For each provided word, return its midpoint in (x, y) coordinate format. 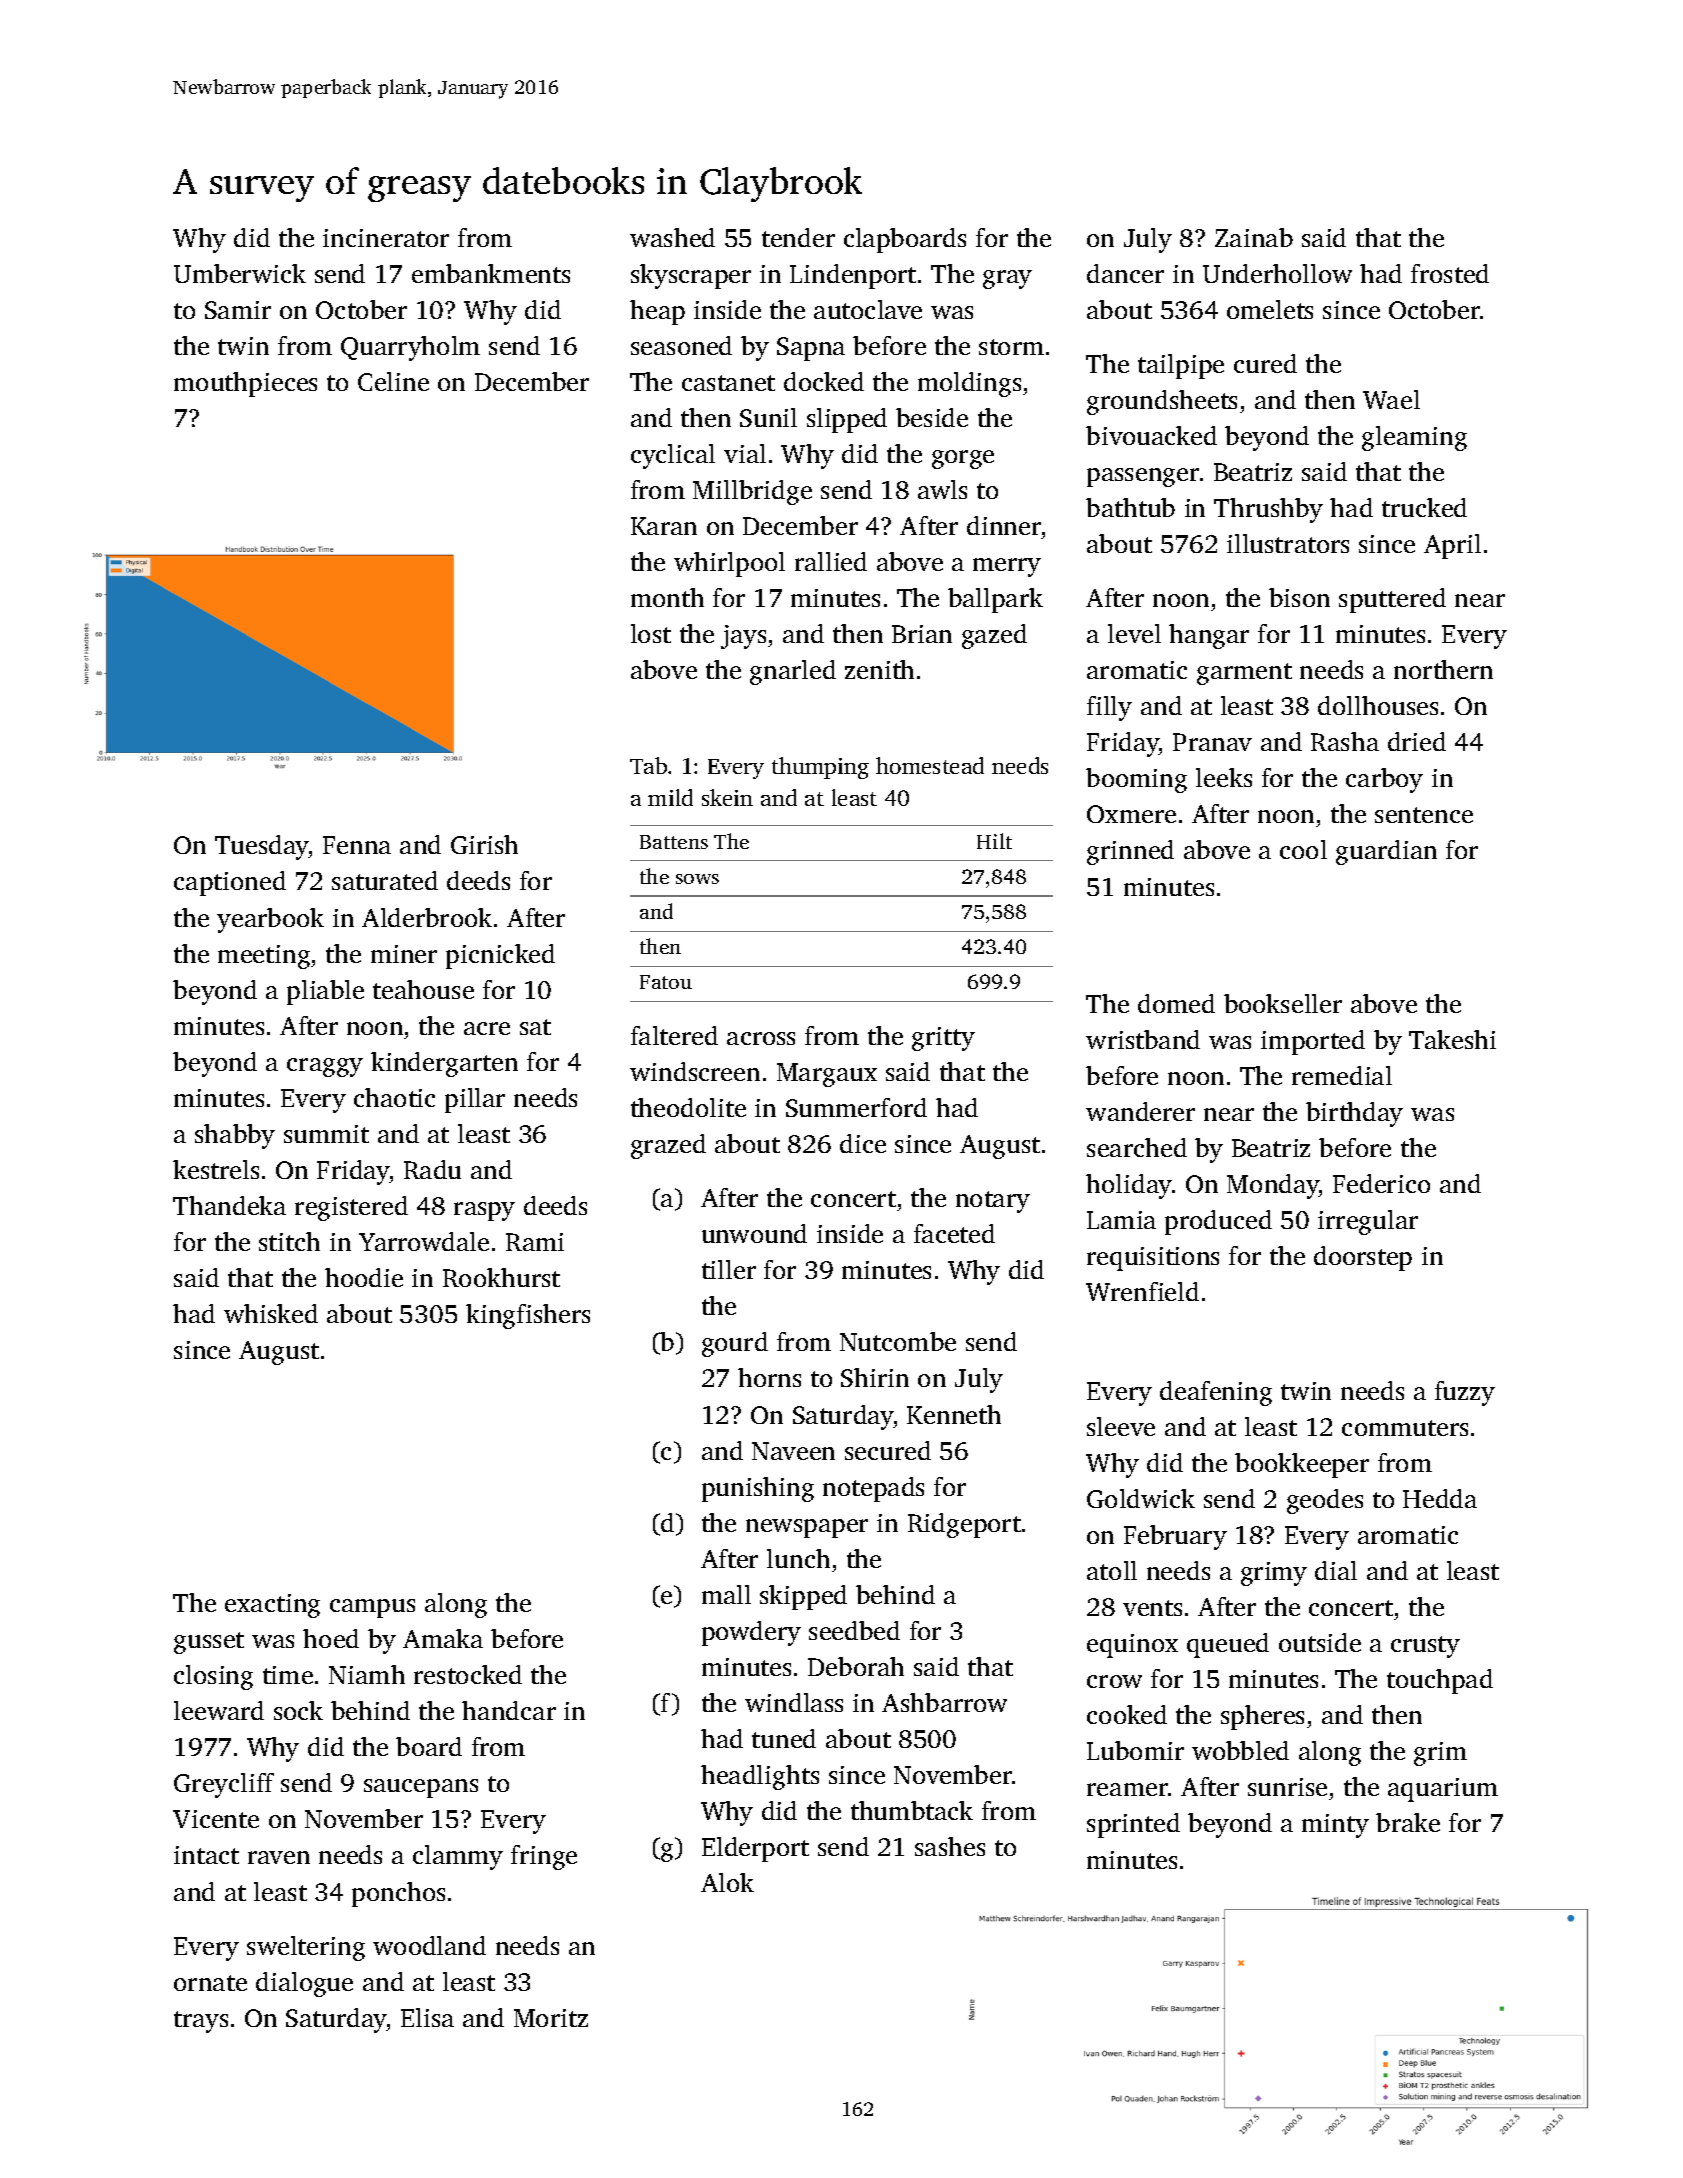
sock (298, 1710)
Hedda (1440, 1498)
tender (798, 237)
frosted (1450, 273)
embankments (491, 273)
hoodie (364, 1277)
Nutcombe (898, 1341)
